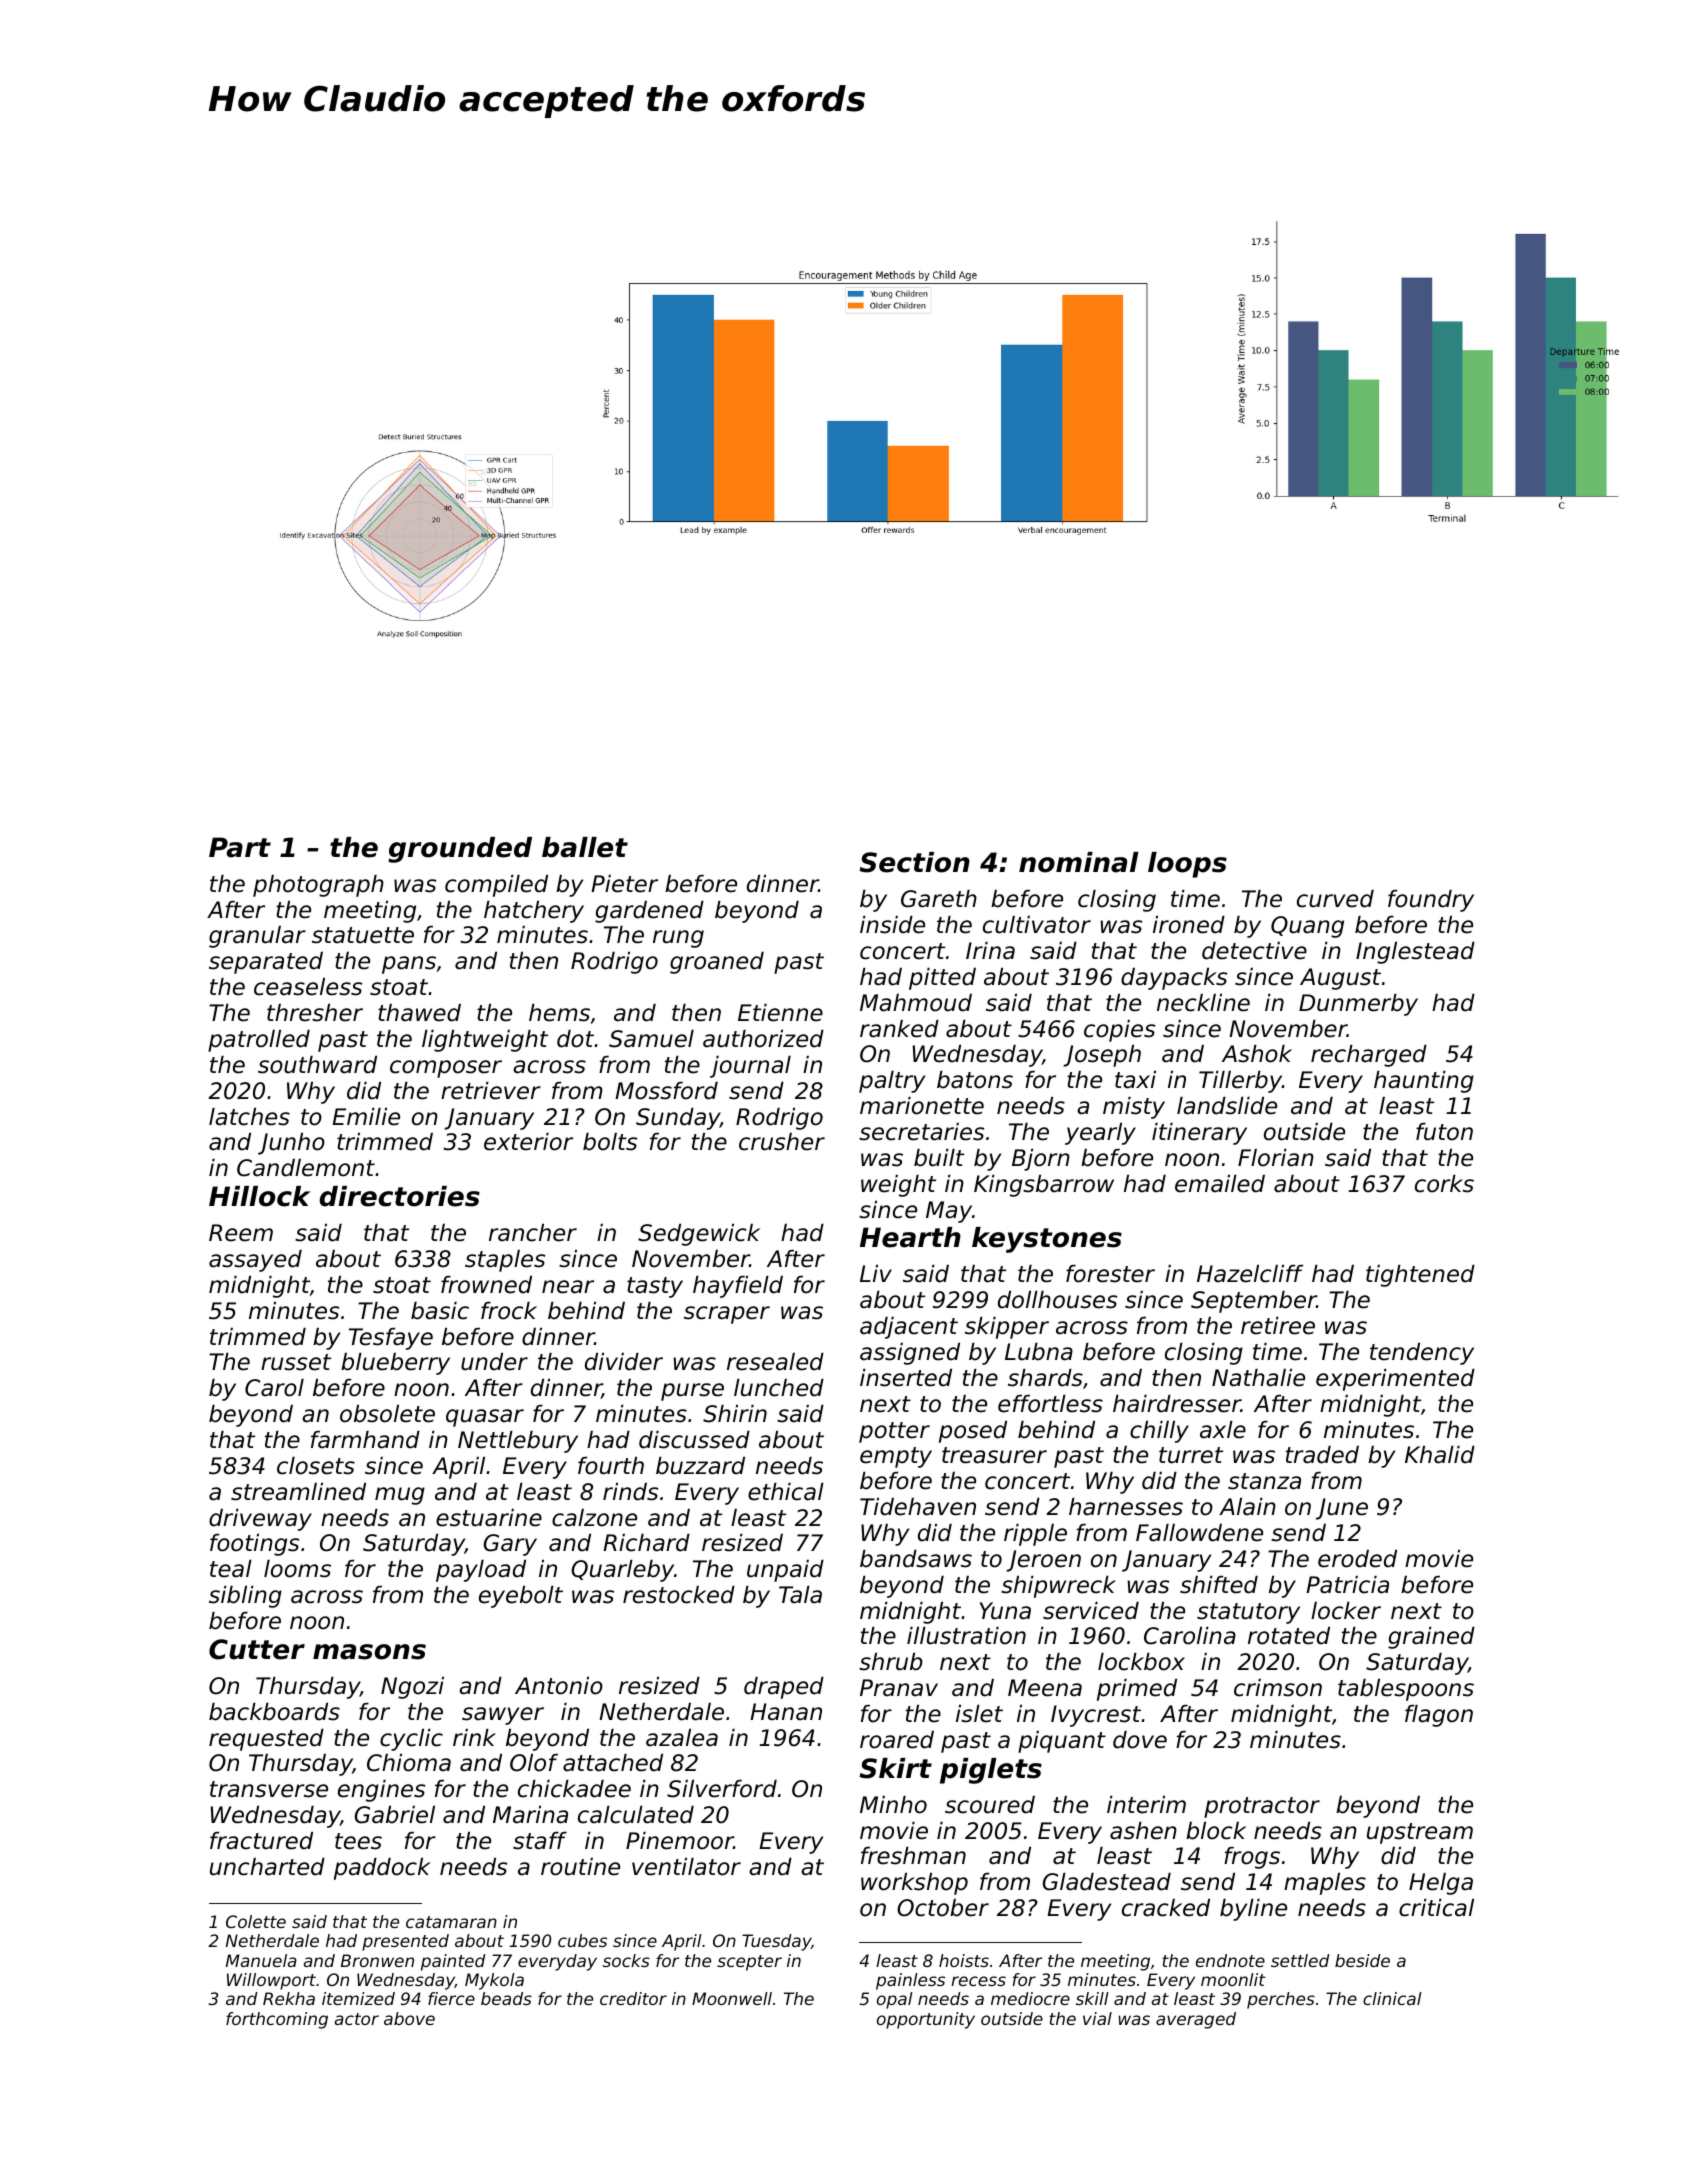  I want to click on tees, so click(358, 1841).
